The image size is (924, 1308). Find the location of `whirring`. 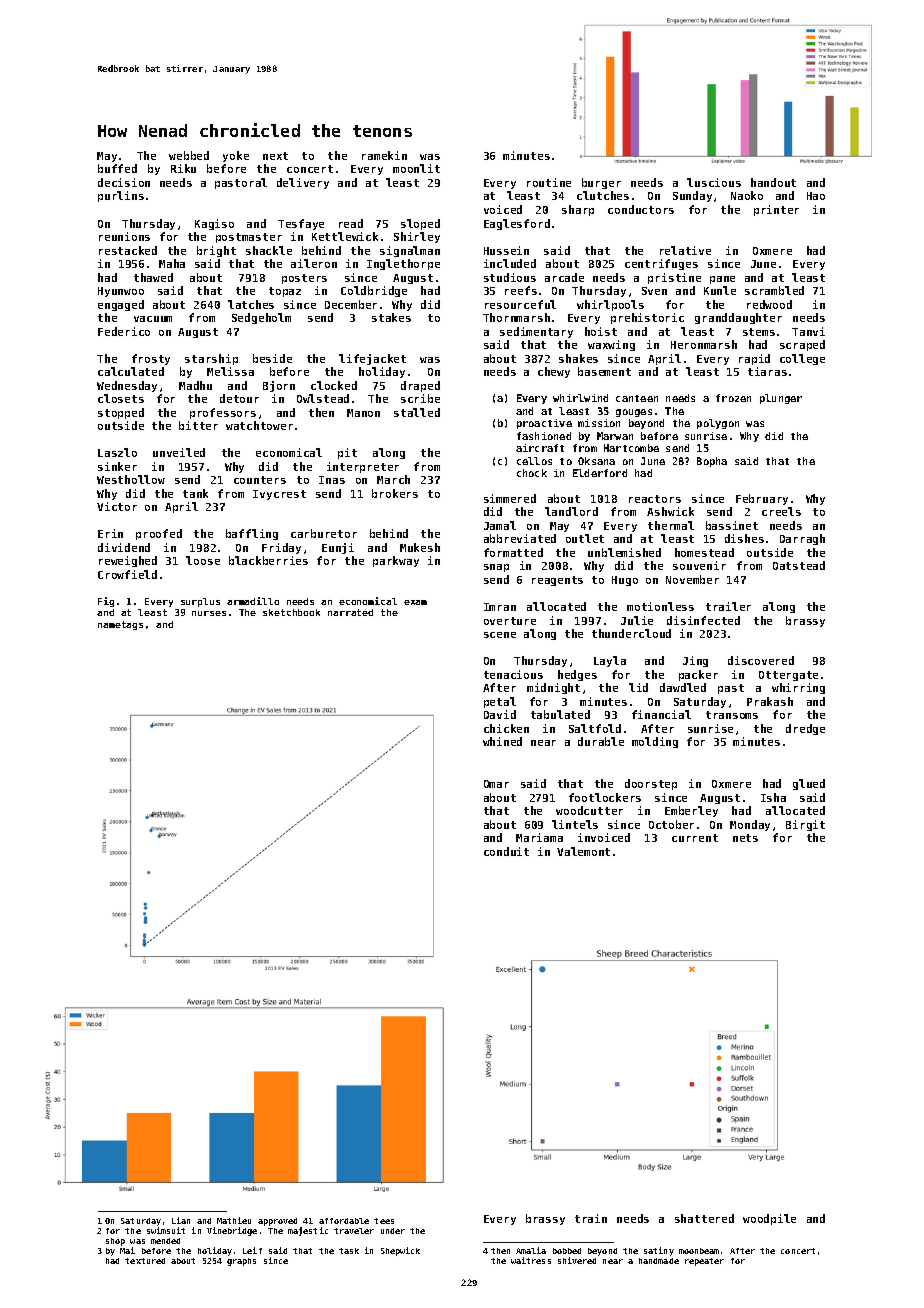

whirring is located at coordinates (798, 688).
